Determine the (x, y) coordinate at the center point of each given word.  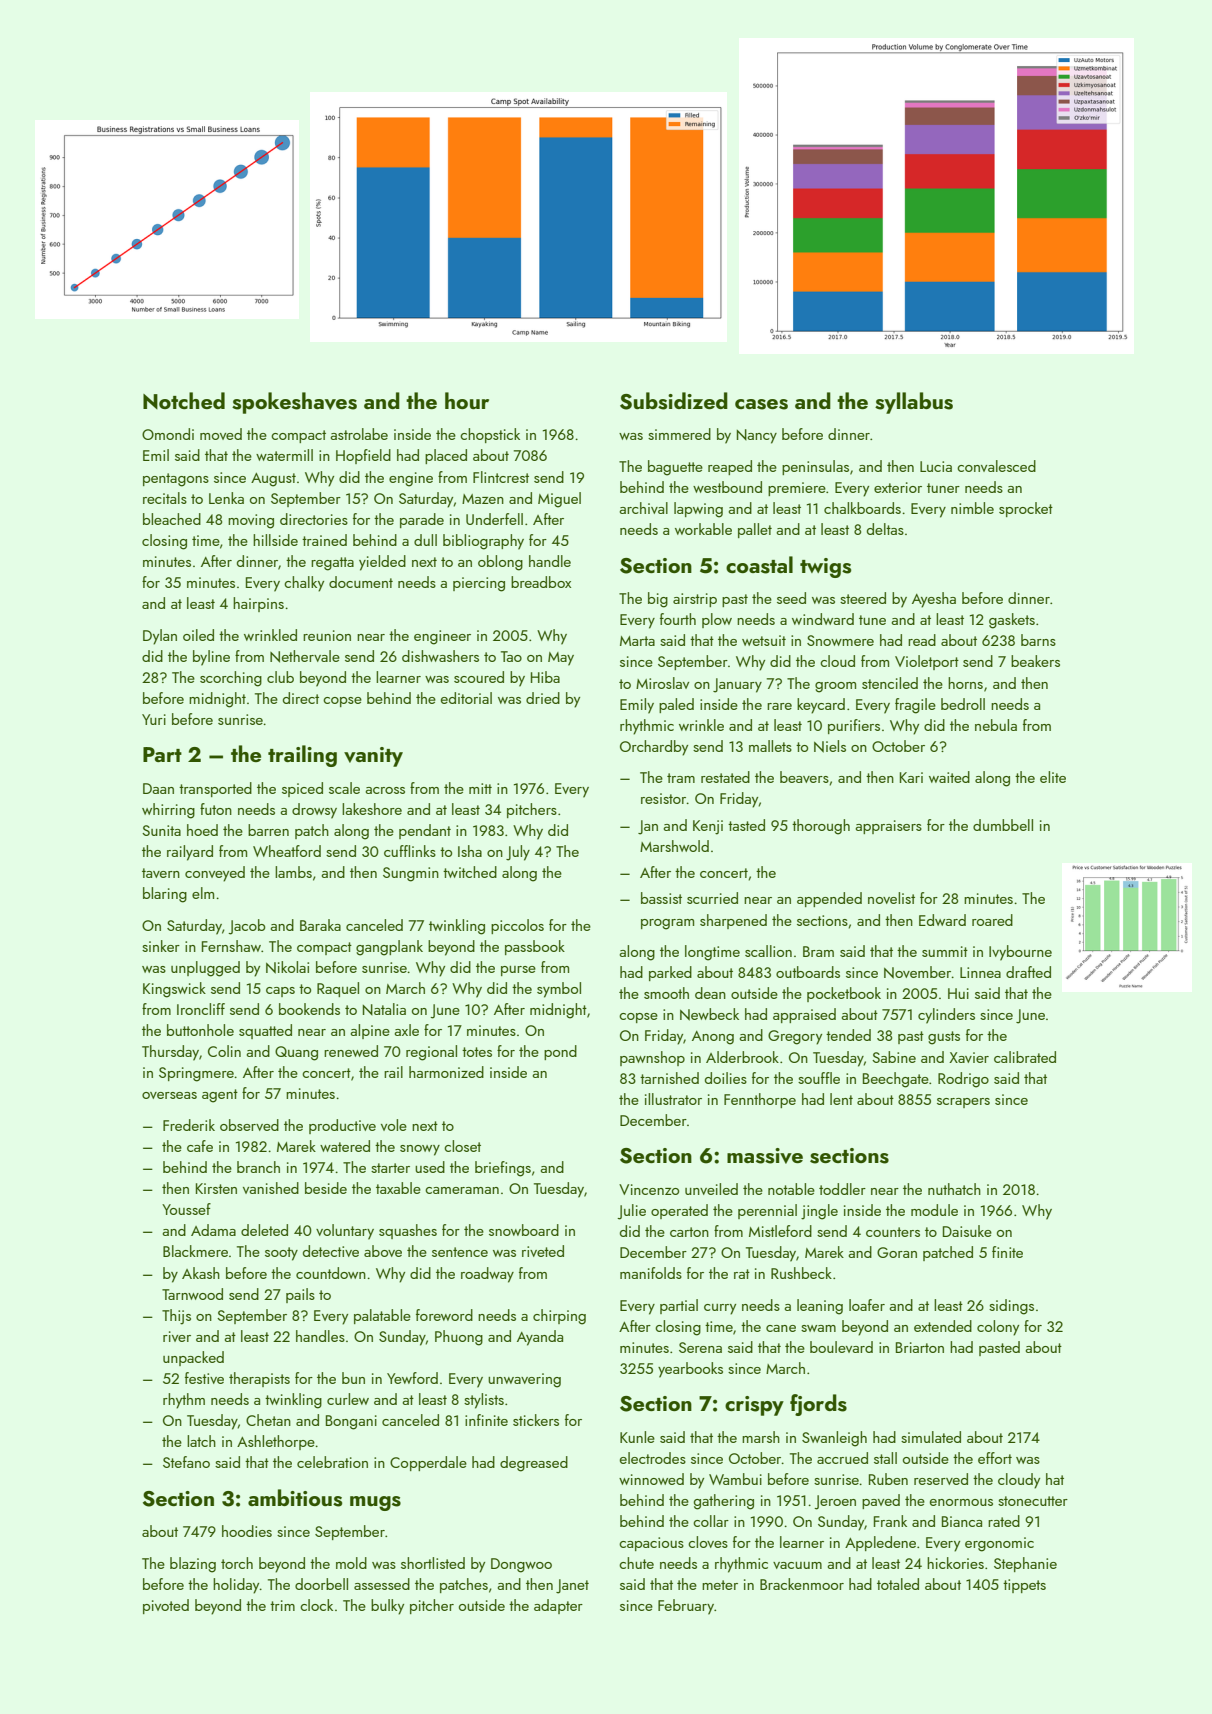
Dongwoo (521, 1565)
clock (316, 1605)
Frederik (189, 1125)
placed (446, 456)
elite (1053, 777)
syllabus (914, 403)
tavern (161, 873)
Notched (184, 400)
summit (945, 951)
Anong (713, 1038)
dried (543, 698)
